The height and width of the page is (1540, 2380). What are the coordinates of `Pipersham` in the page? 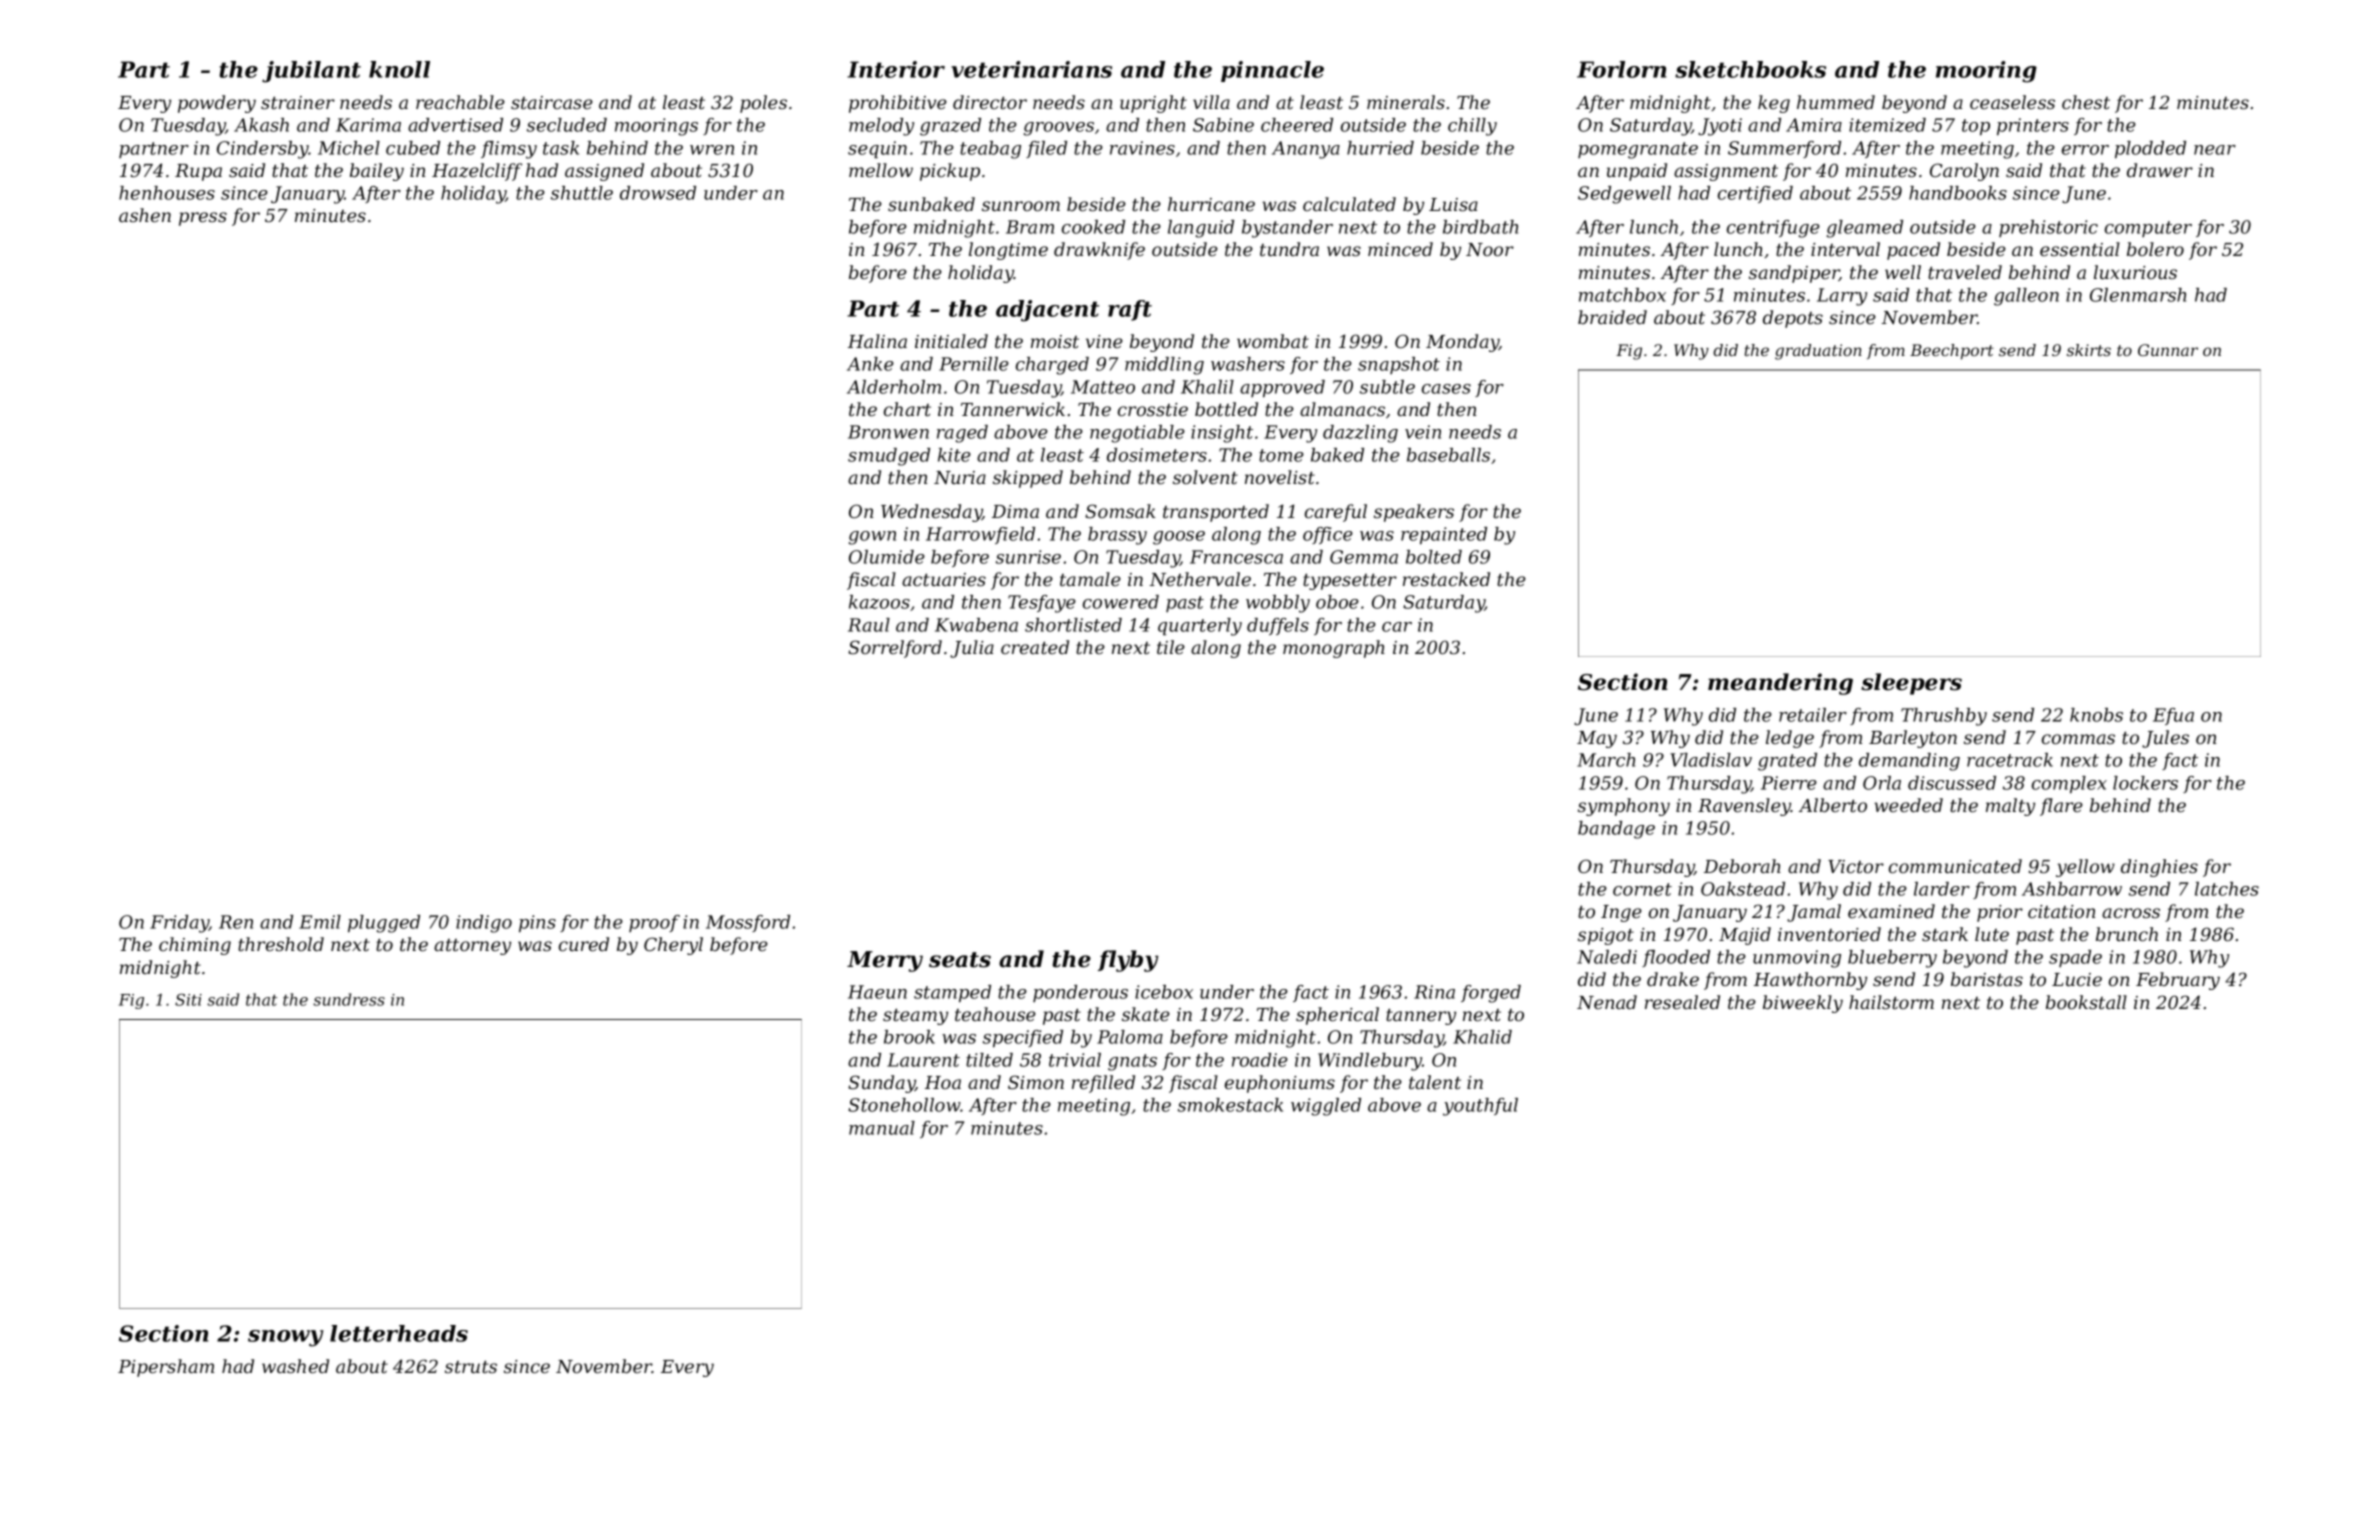 It's located at (166, 1368).
